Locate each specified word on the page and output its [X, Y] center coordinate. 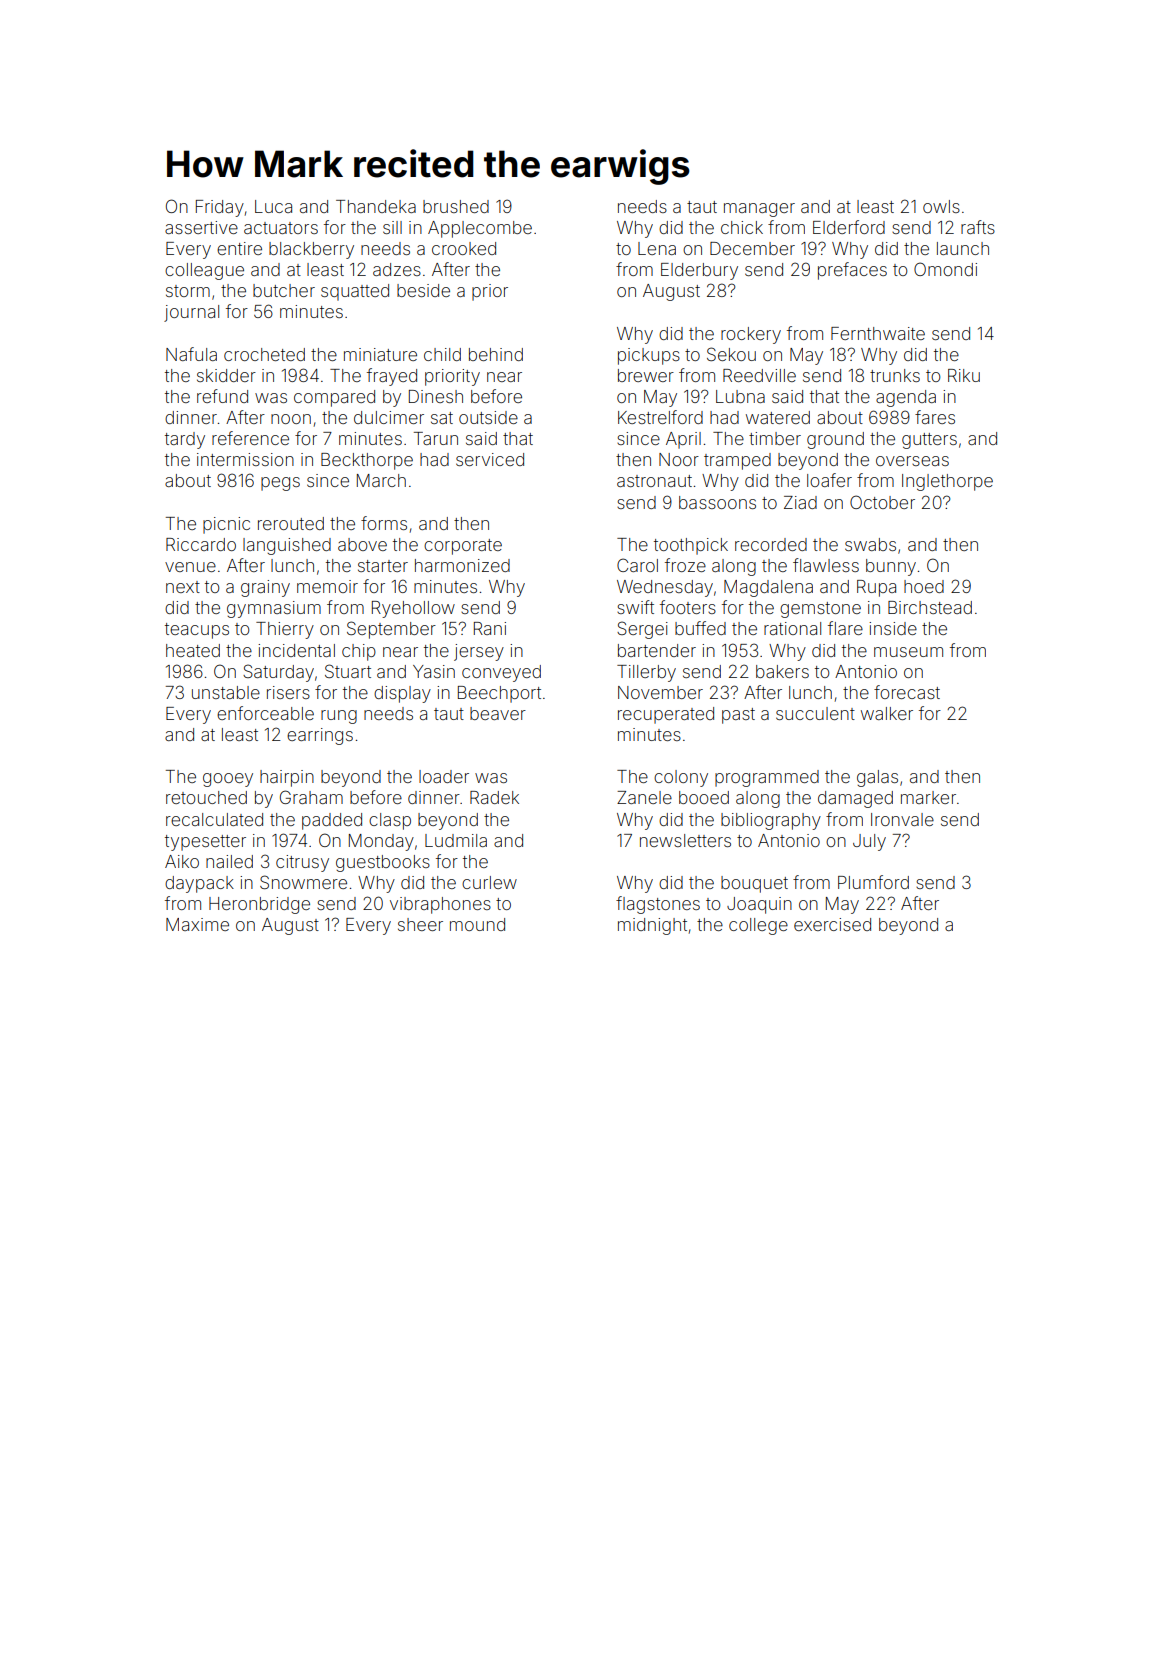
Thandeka [376, 206]
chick [742, 227]
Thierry [285, 630]
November [660, 692]
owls [941, 206]
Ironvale [902, 819]
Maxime [197, 924]
